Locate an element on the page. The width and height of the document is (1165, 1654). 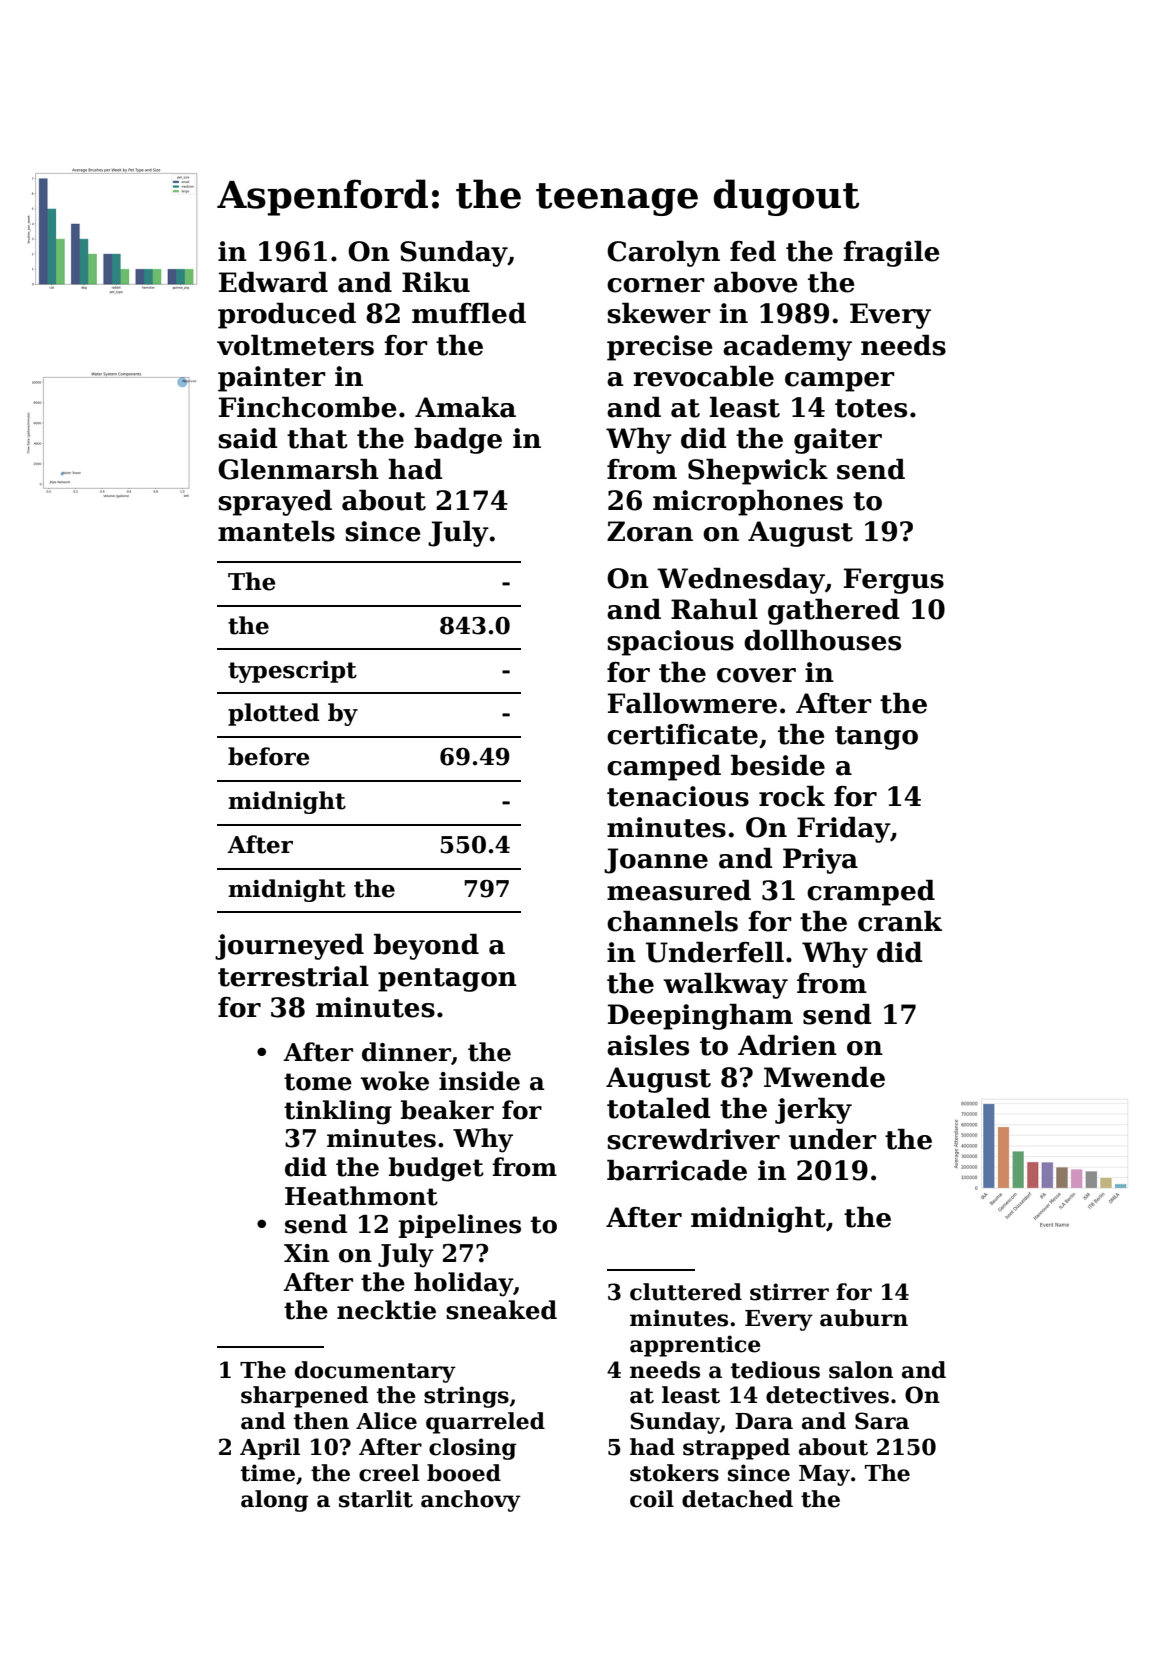
quarreled is located at coordinates (485, 1423).
